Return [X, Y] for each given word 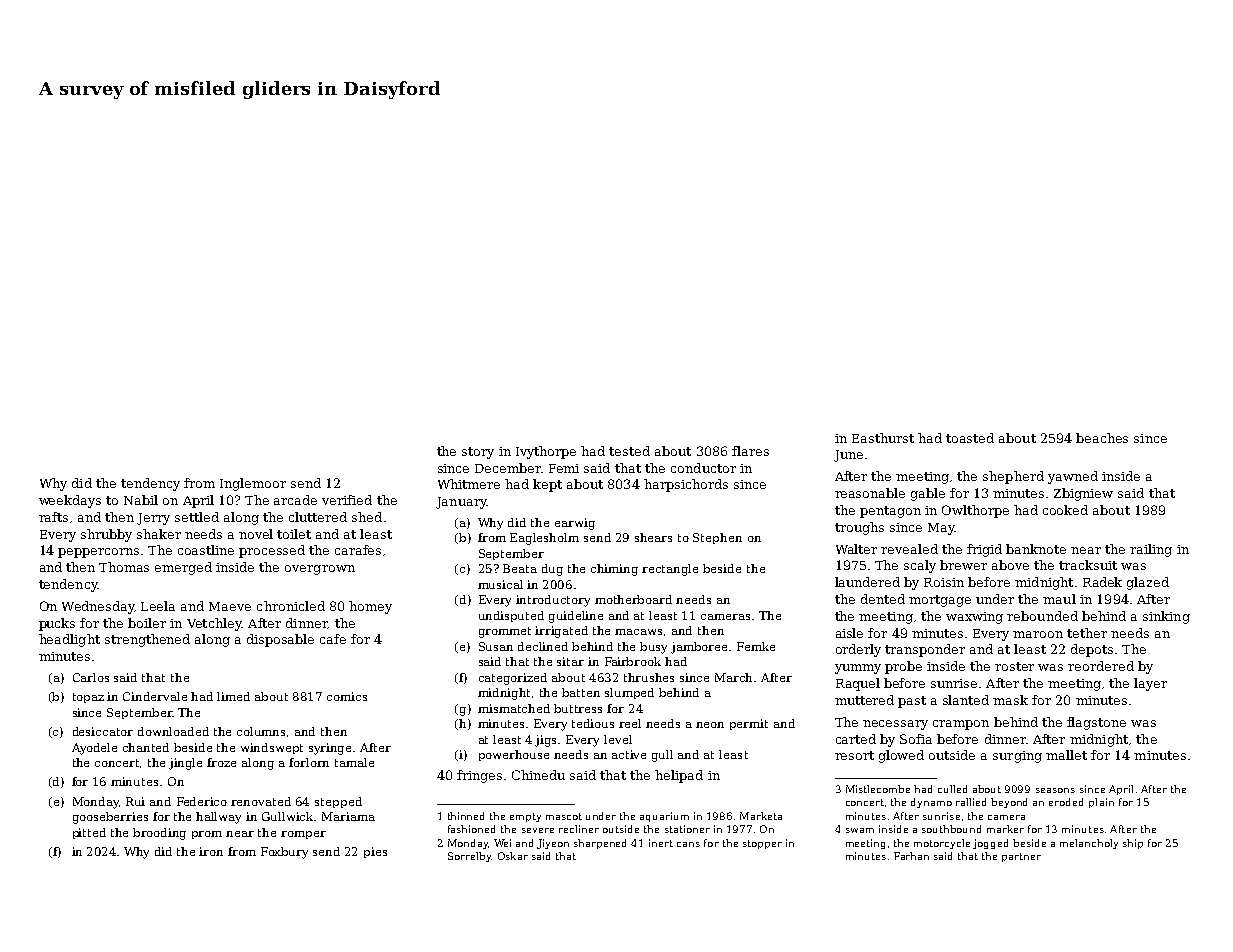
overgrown [320, 570]
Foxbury [284, 853]
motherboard [633, 599]
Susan [496, 646]
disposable [280, 640]
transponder [925, 650]
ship [1133, 844]
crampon [961, 725]
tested [629, 451]
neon [710, 725]
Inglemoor [253, 484]
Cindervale [155, 696]
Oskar [513, 856]
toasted [970, 438]
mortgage [940, 601]
